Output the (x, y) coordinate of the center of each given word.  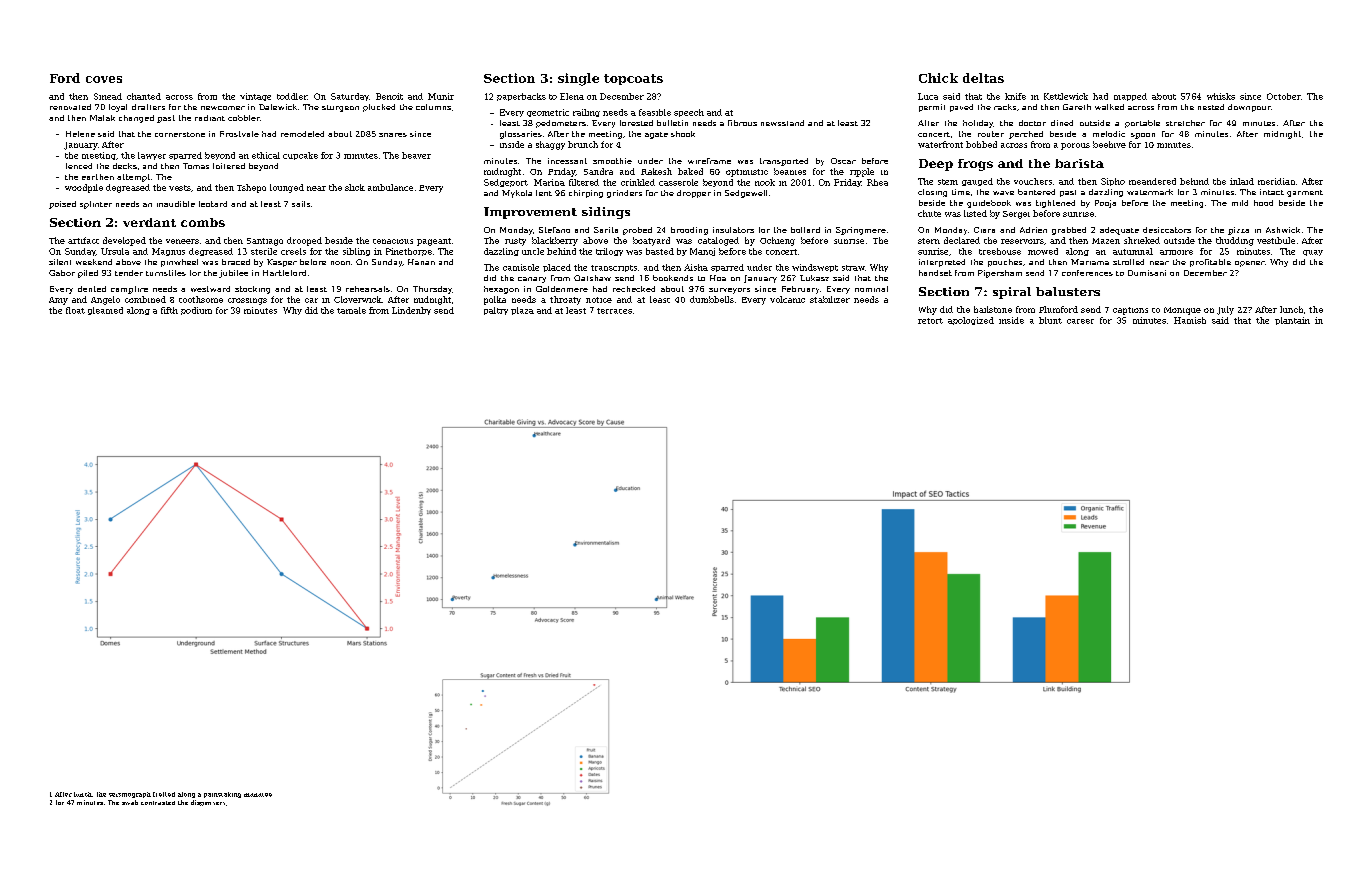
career (1080, 321)
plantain (1292, 321)
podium (196, 311)
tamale (351, 310)
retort (930, 321)
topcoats (633, 79)
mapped (1130, 97)
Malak (102, 118)
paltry (496, 311)
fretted (164, 794)
